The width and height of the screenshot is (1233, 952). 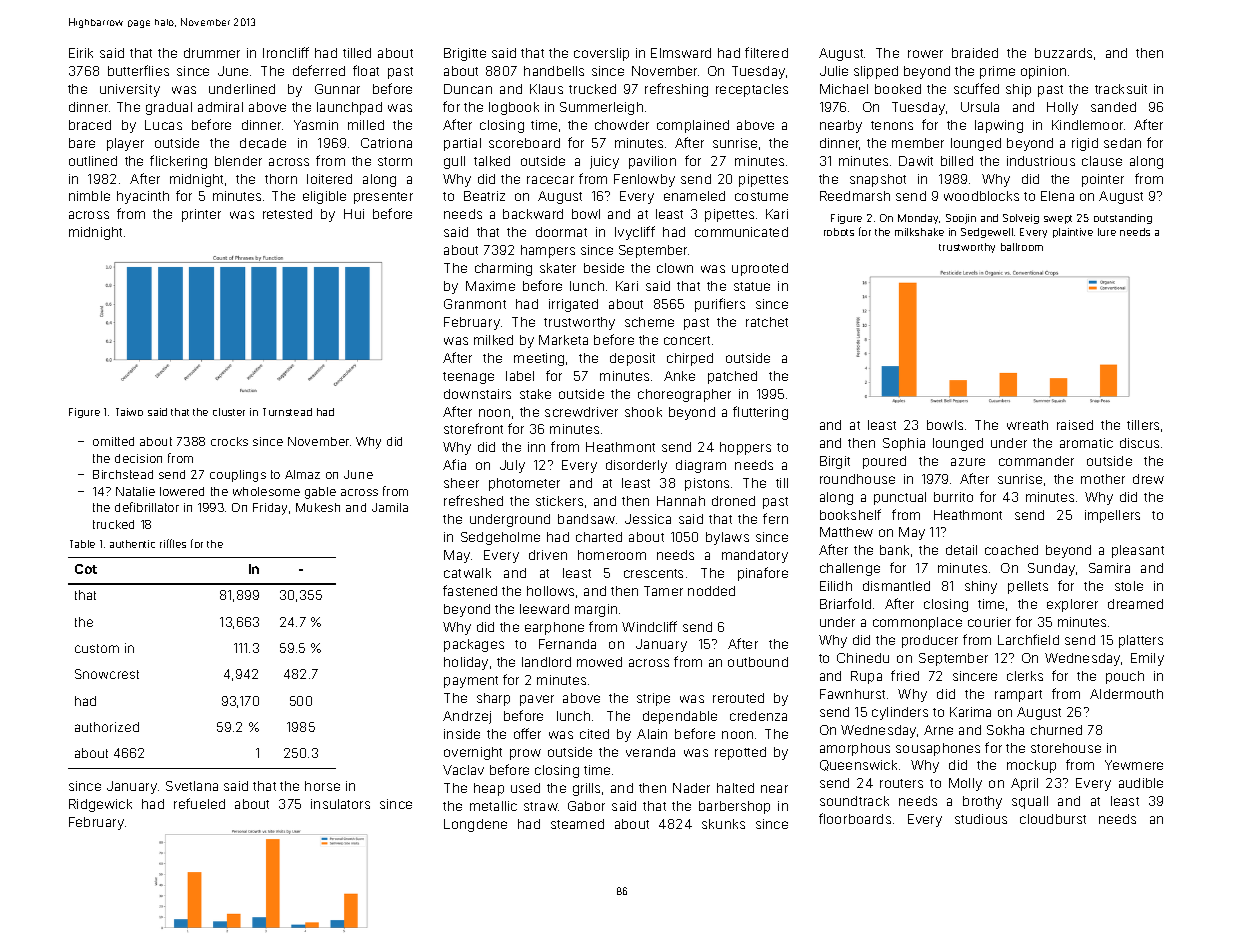 What do you see at coordinates (465, 54) in the screenshot?
I see `Brigitte` at bounding box center [465, 54].
